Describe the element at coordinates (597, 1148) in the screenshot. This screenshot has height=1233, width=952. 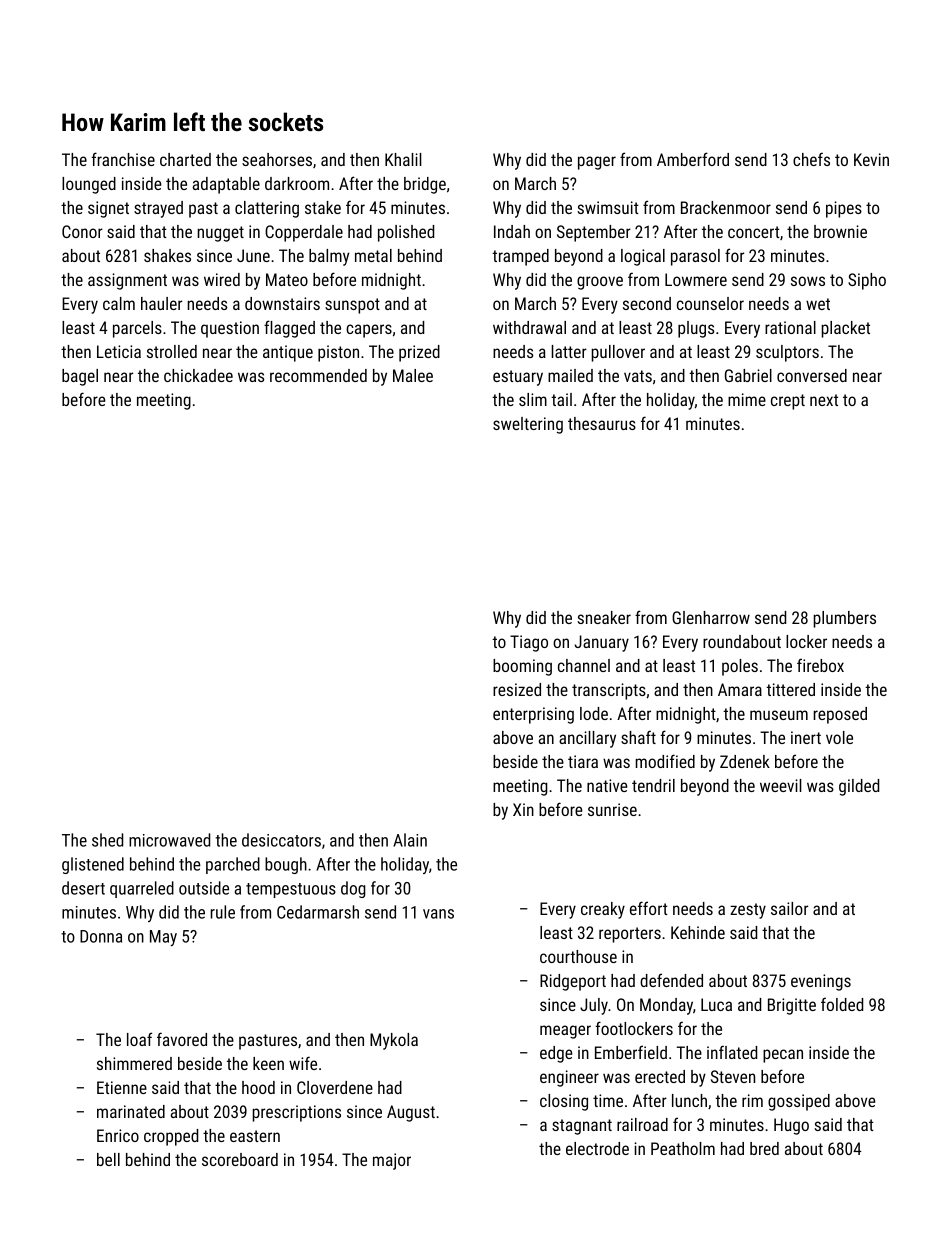
I see `electrode` at that location.
